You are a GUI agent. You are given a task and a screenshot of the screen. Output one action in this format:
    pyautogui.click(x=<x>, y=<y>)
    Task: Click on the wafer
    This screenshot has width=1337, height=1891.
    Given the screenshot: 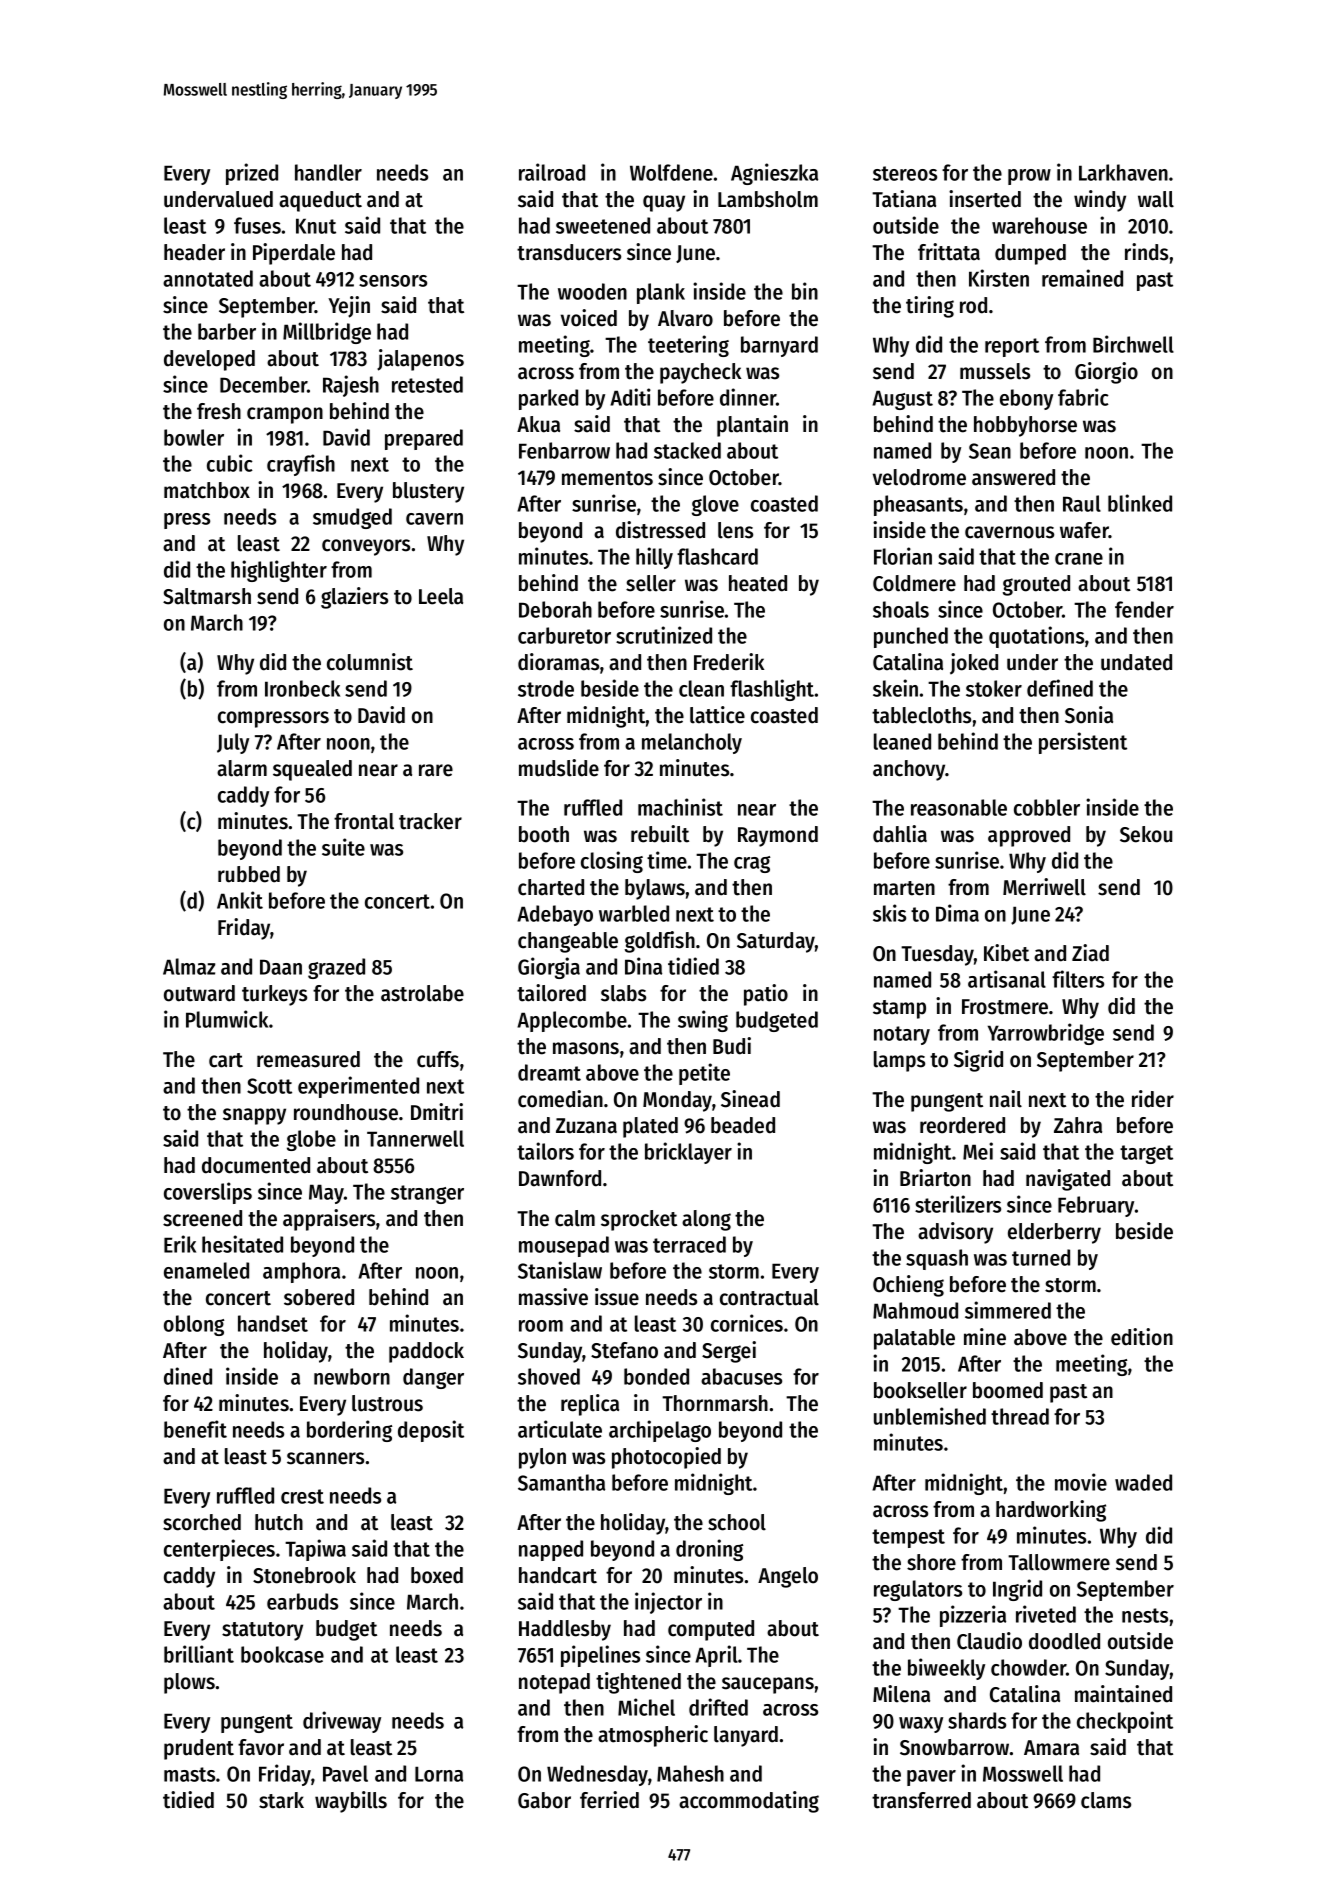 What is the action you would take?
    pyautogui.click(x=1084, y=530)
